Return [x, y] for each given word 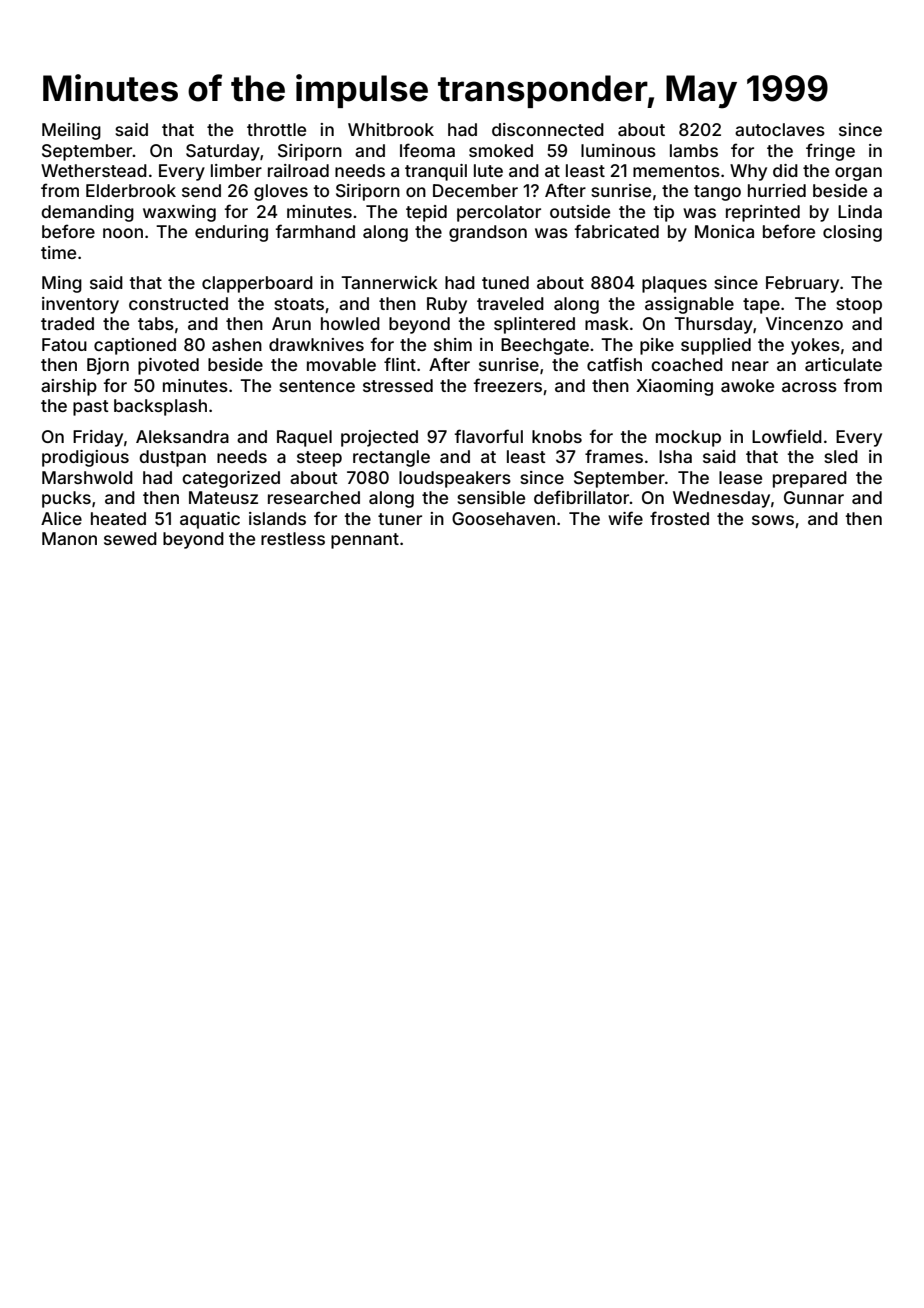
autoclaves [780, 129]
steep [319, 459]
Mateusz [223, 497]
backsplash [160, 407]
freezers [507, 385]
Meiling [71, 131]
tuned [505, 282]
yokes [815, 346]
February [802, 284]
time [58, 252]
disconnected [548, 129]
